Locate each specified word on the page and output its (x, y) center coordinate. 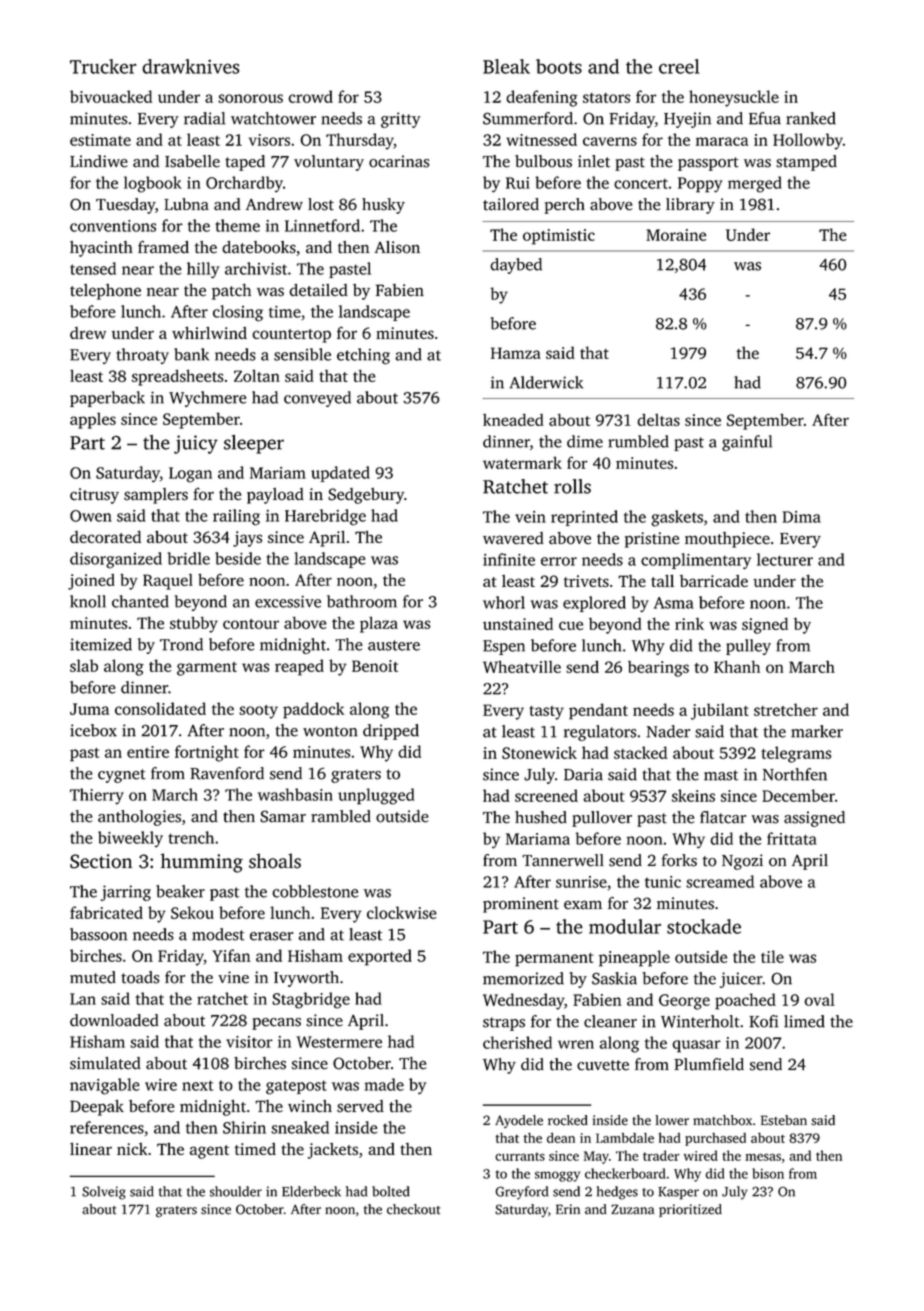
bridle (188, 558)
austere (394, 645)
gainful (747, 443)
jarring (126, 893)
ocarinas (399, 161)
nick (132, 1149)
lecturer (785, 559)
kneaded (513, 419)
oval (820, 999)
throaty (142, 356)
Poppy (700, 185)
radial (205, 118)
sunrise (581, 882)
